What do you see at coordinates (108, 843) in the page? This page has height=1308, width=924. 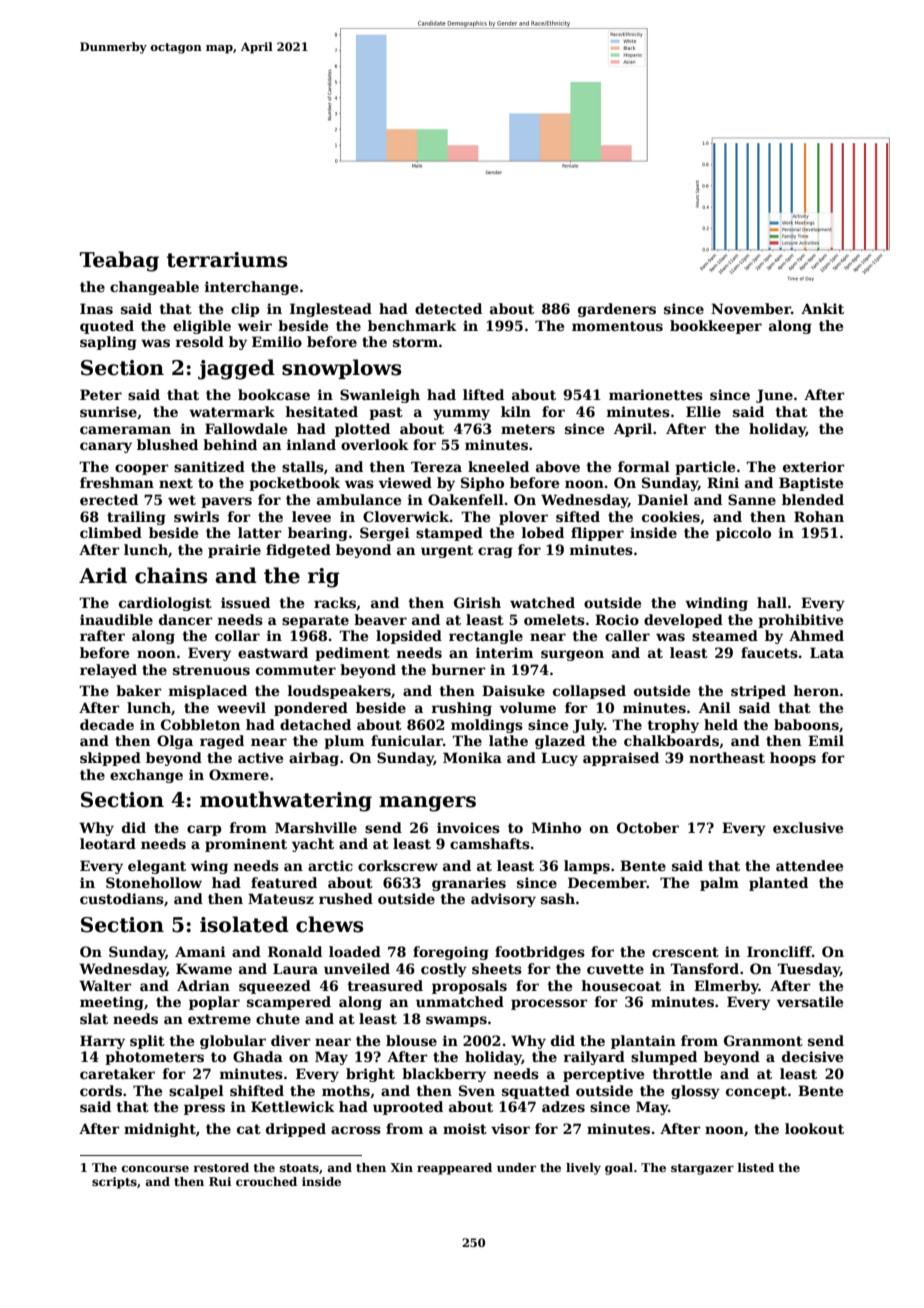 I see `leotard` at bounding box center [108, 843].
